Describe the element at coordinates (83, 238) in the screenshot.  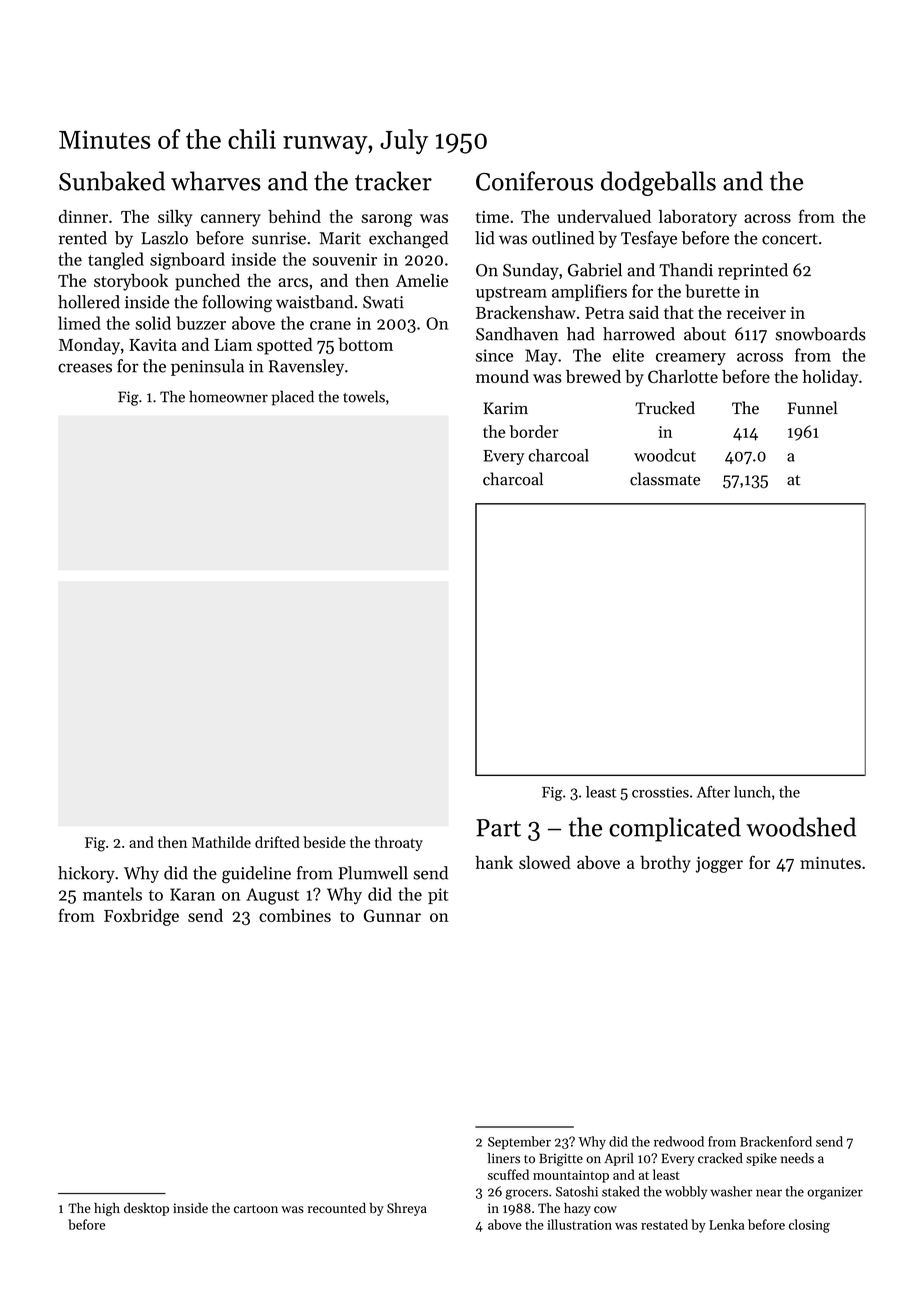
I see `rented` at that location.
